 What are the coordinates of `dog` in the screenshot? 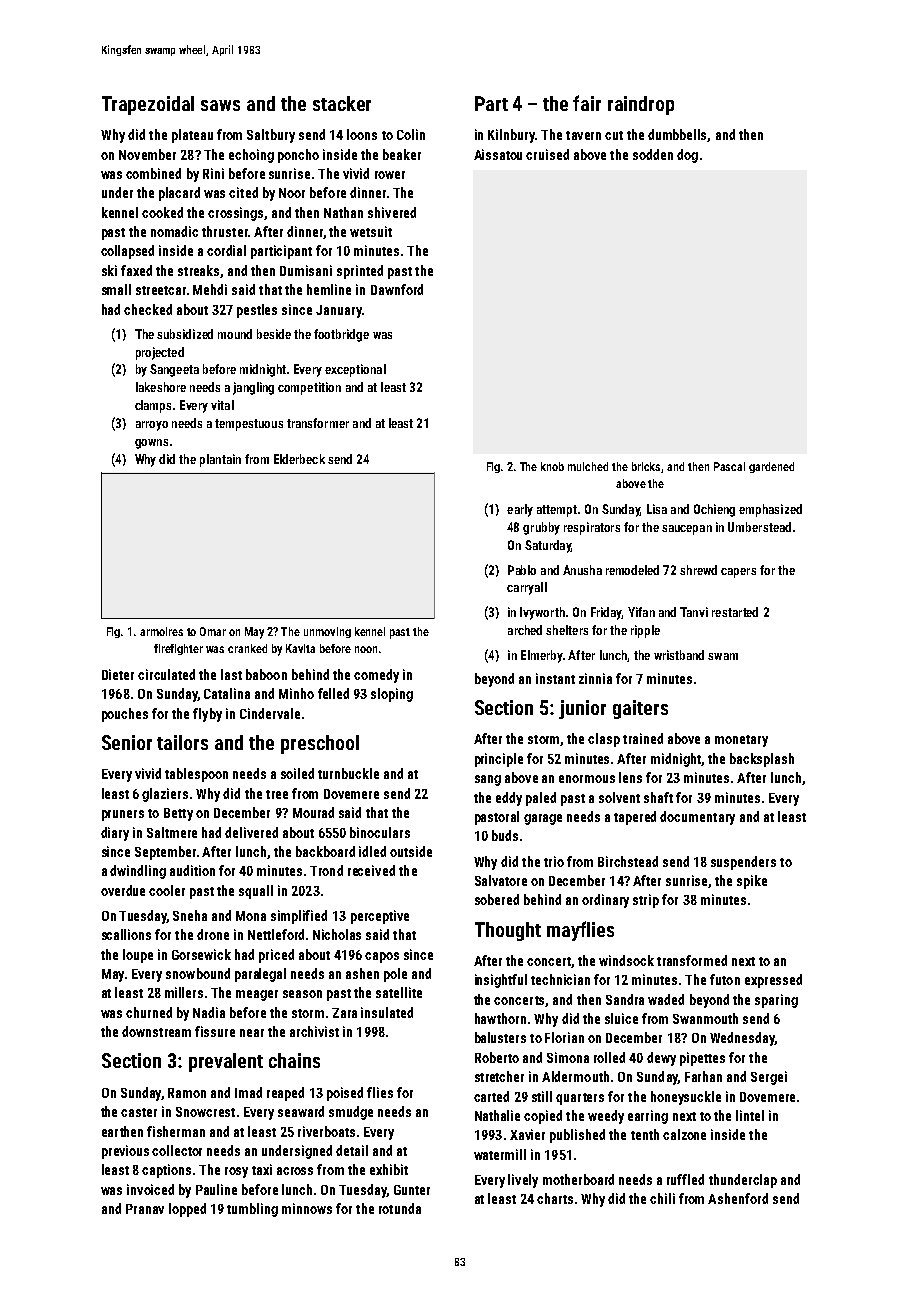 It's located at (687, 156).
